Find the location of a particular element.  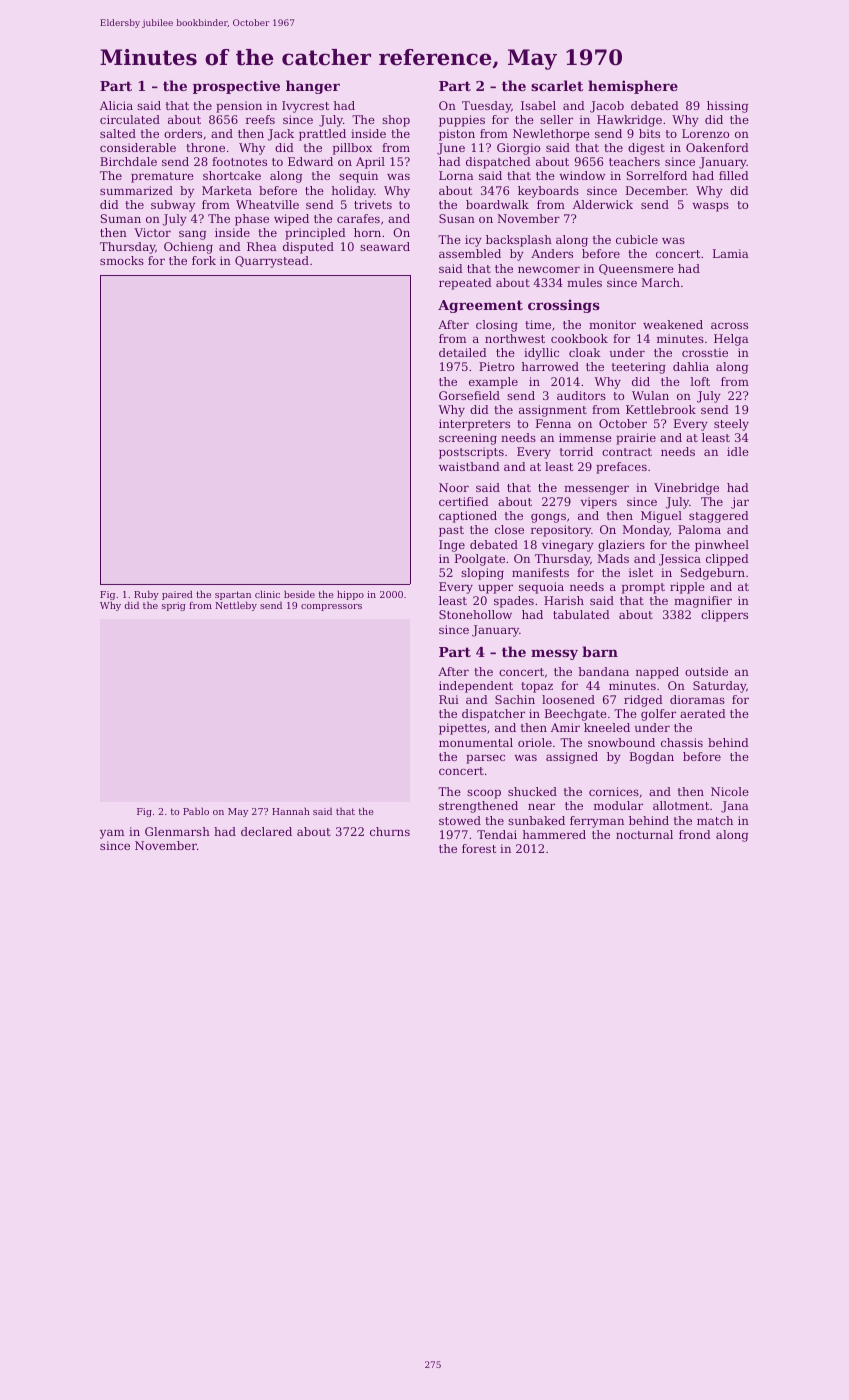

dispatcher is located at coordinates (493, 715).
